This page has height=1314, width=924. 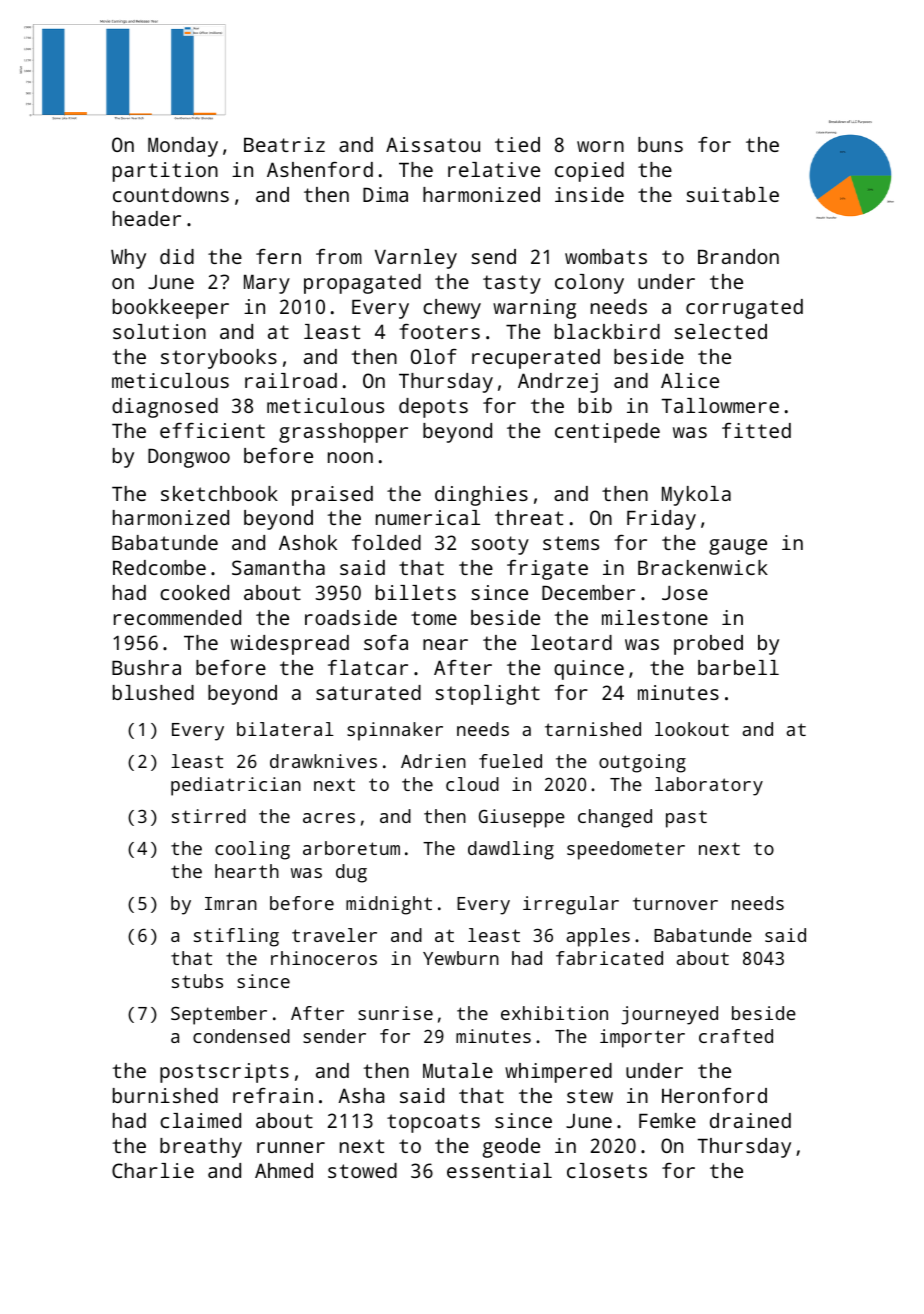 What do you see at coordinates (201, 1148) in the page?
I see `breathy` at bounding box center [201, 1148].
